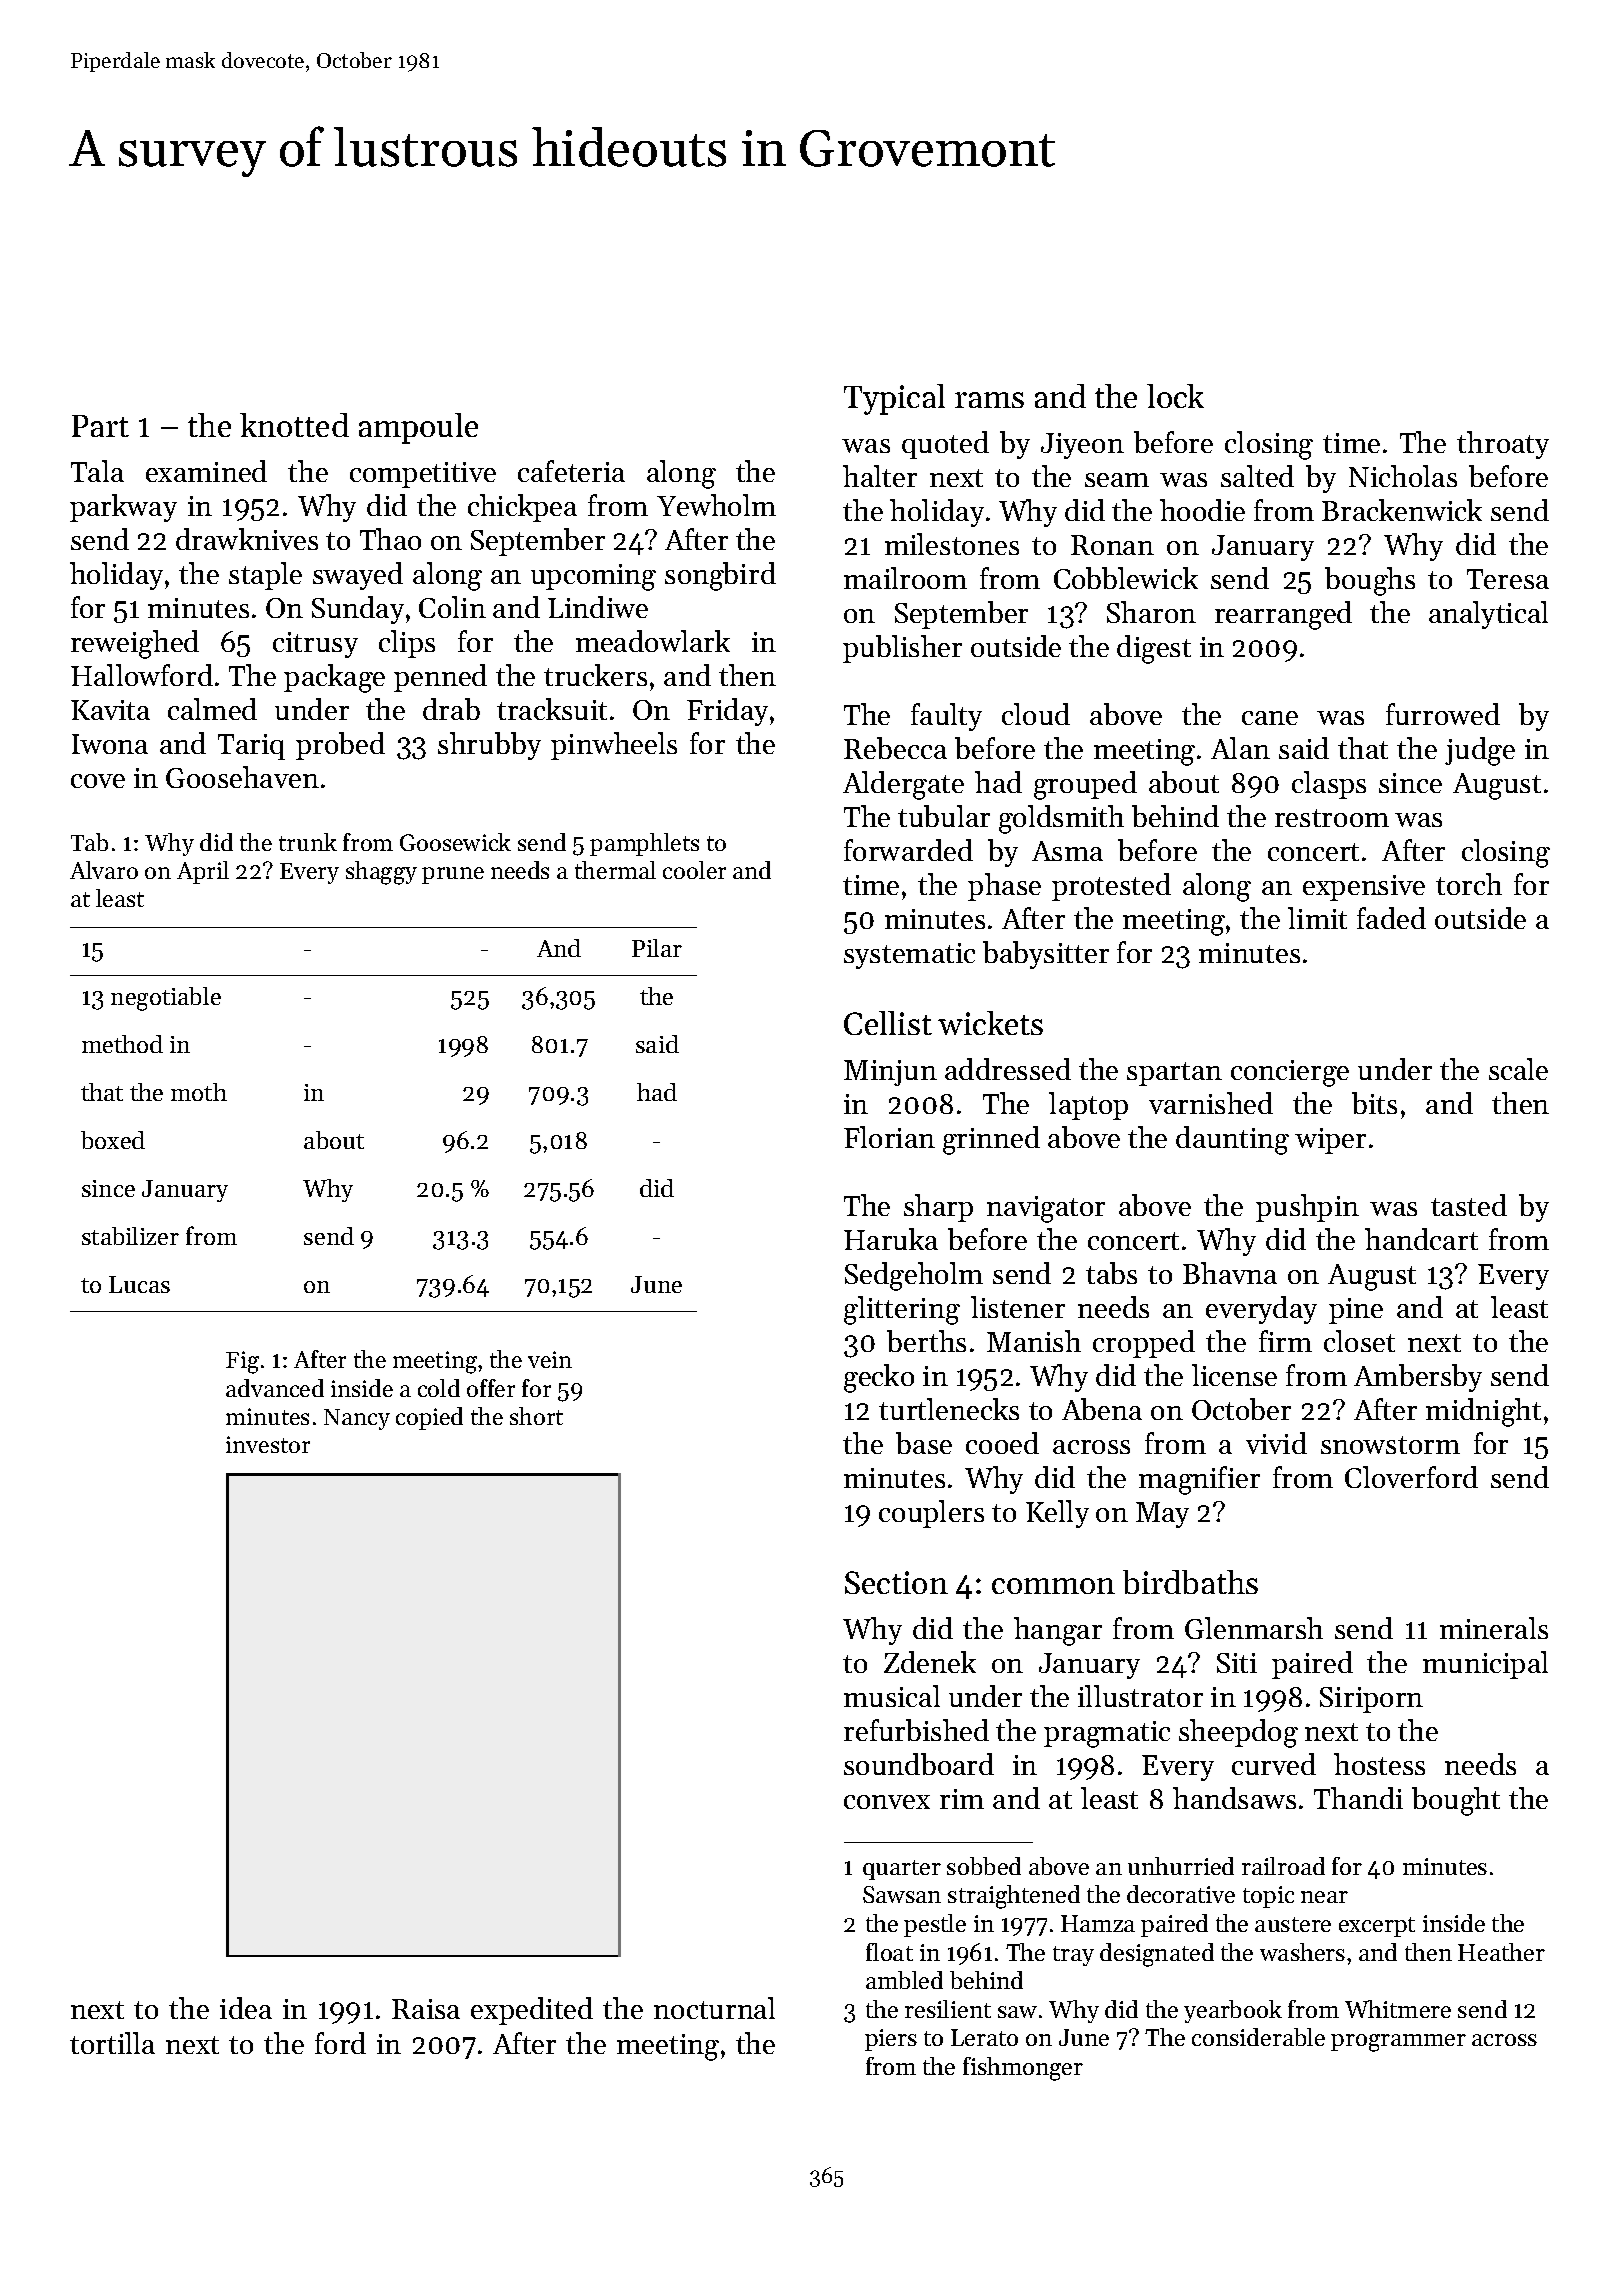 The height and width of the page is (2292, 1620). Describe the element at coordinates (536, 1416) in the page. I see `short` at that location.
